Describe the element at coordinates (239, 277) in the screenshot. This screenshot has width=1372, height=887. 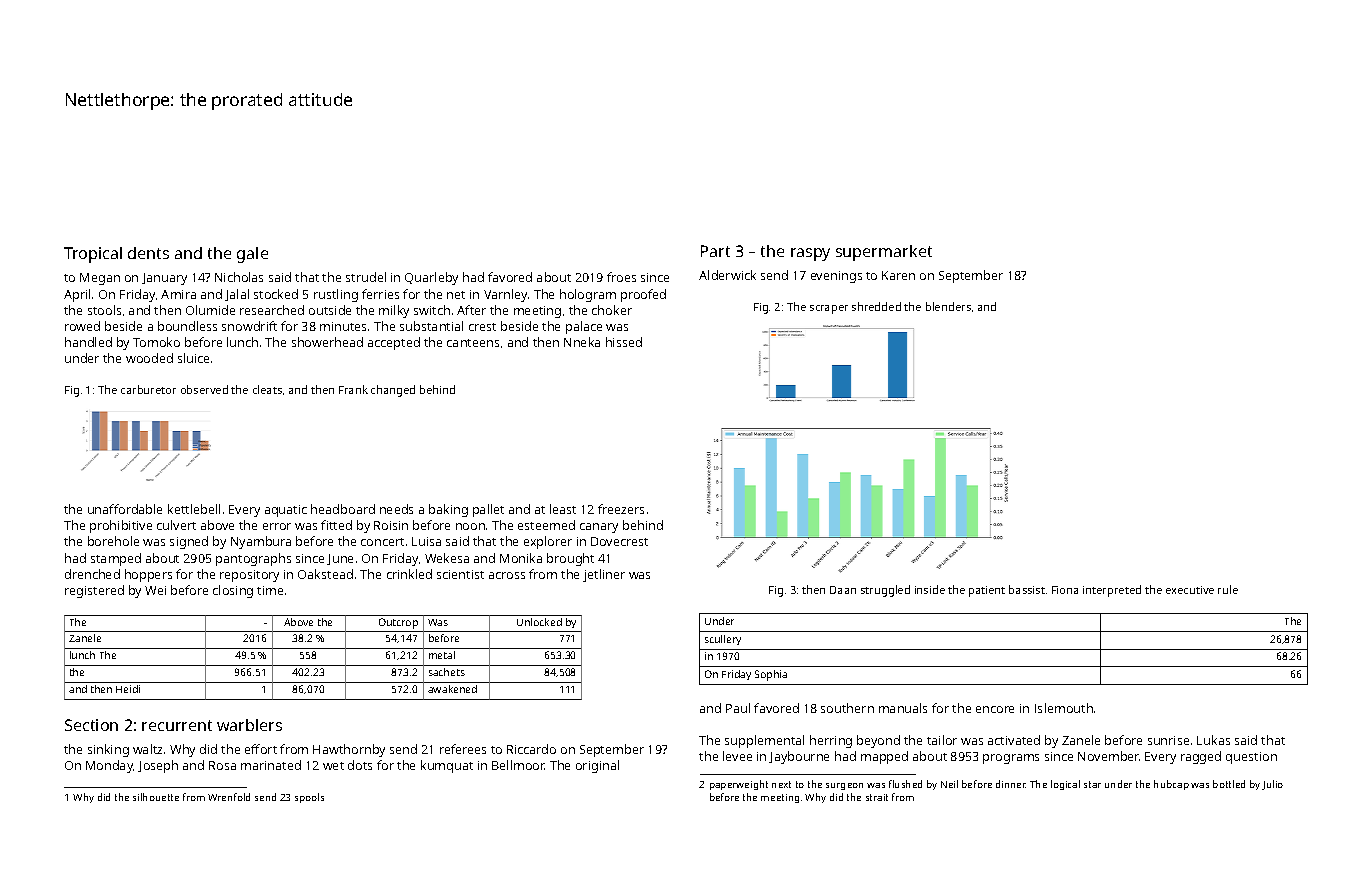
I see `Nicholas` at that location.
